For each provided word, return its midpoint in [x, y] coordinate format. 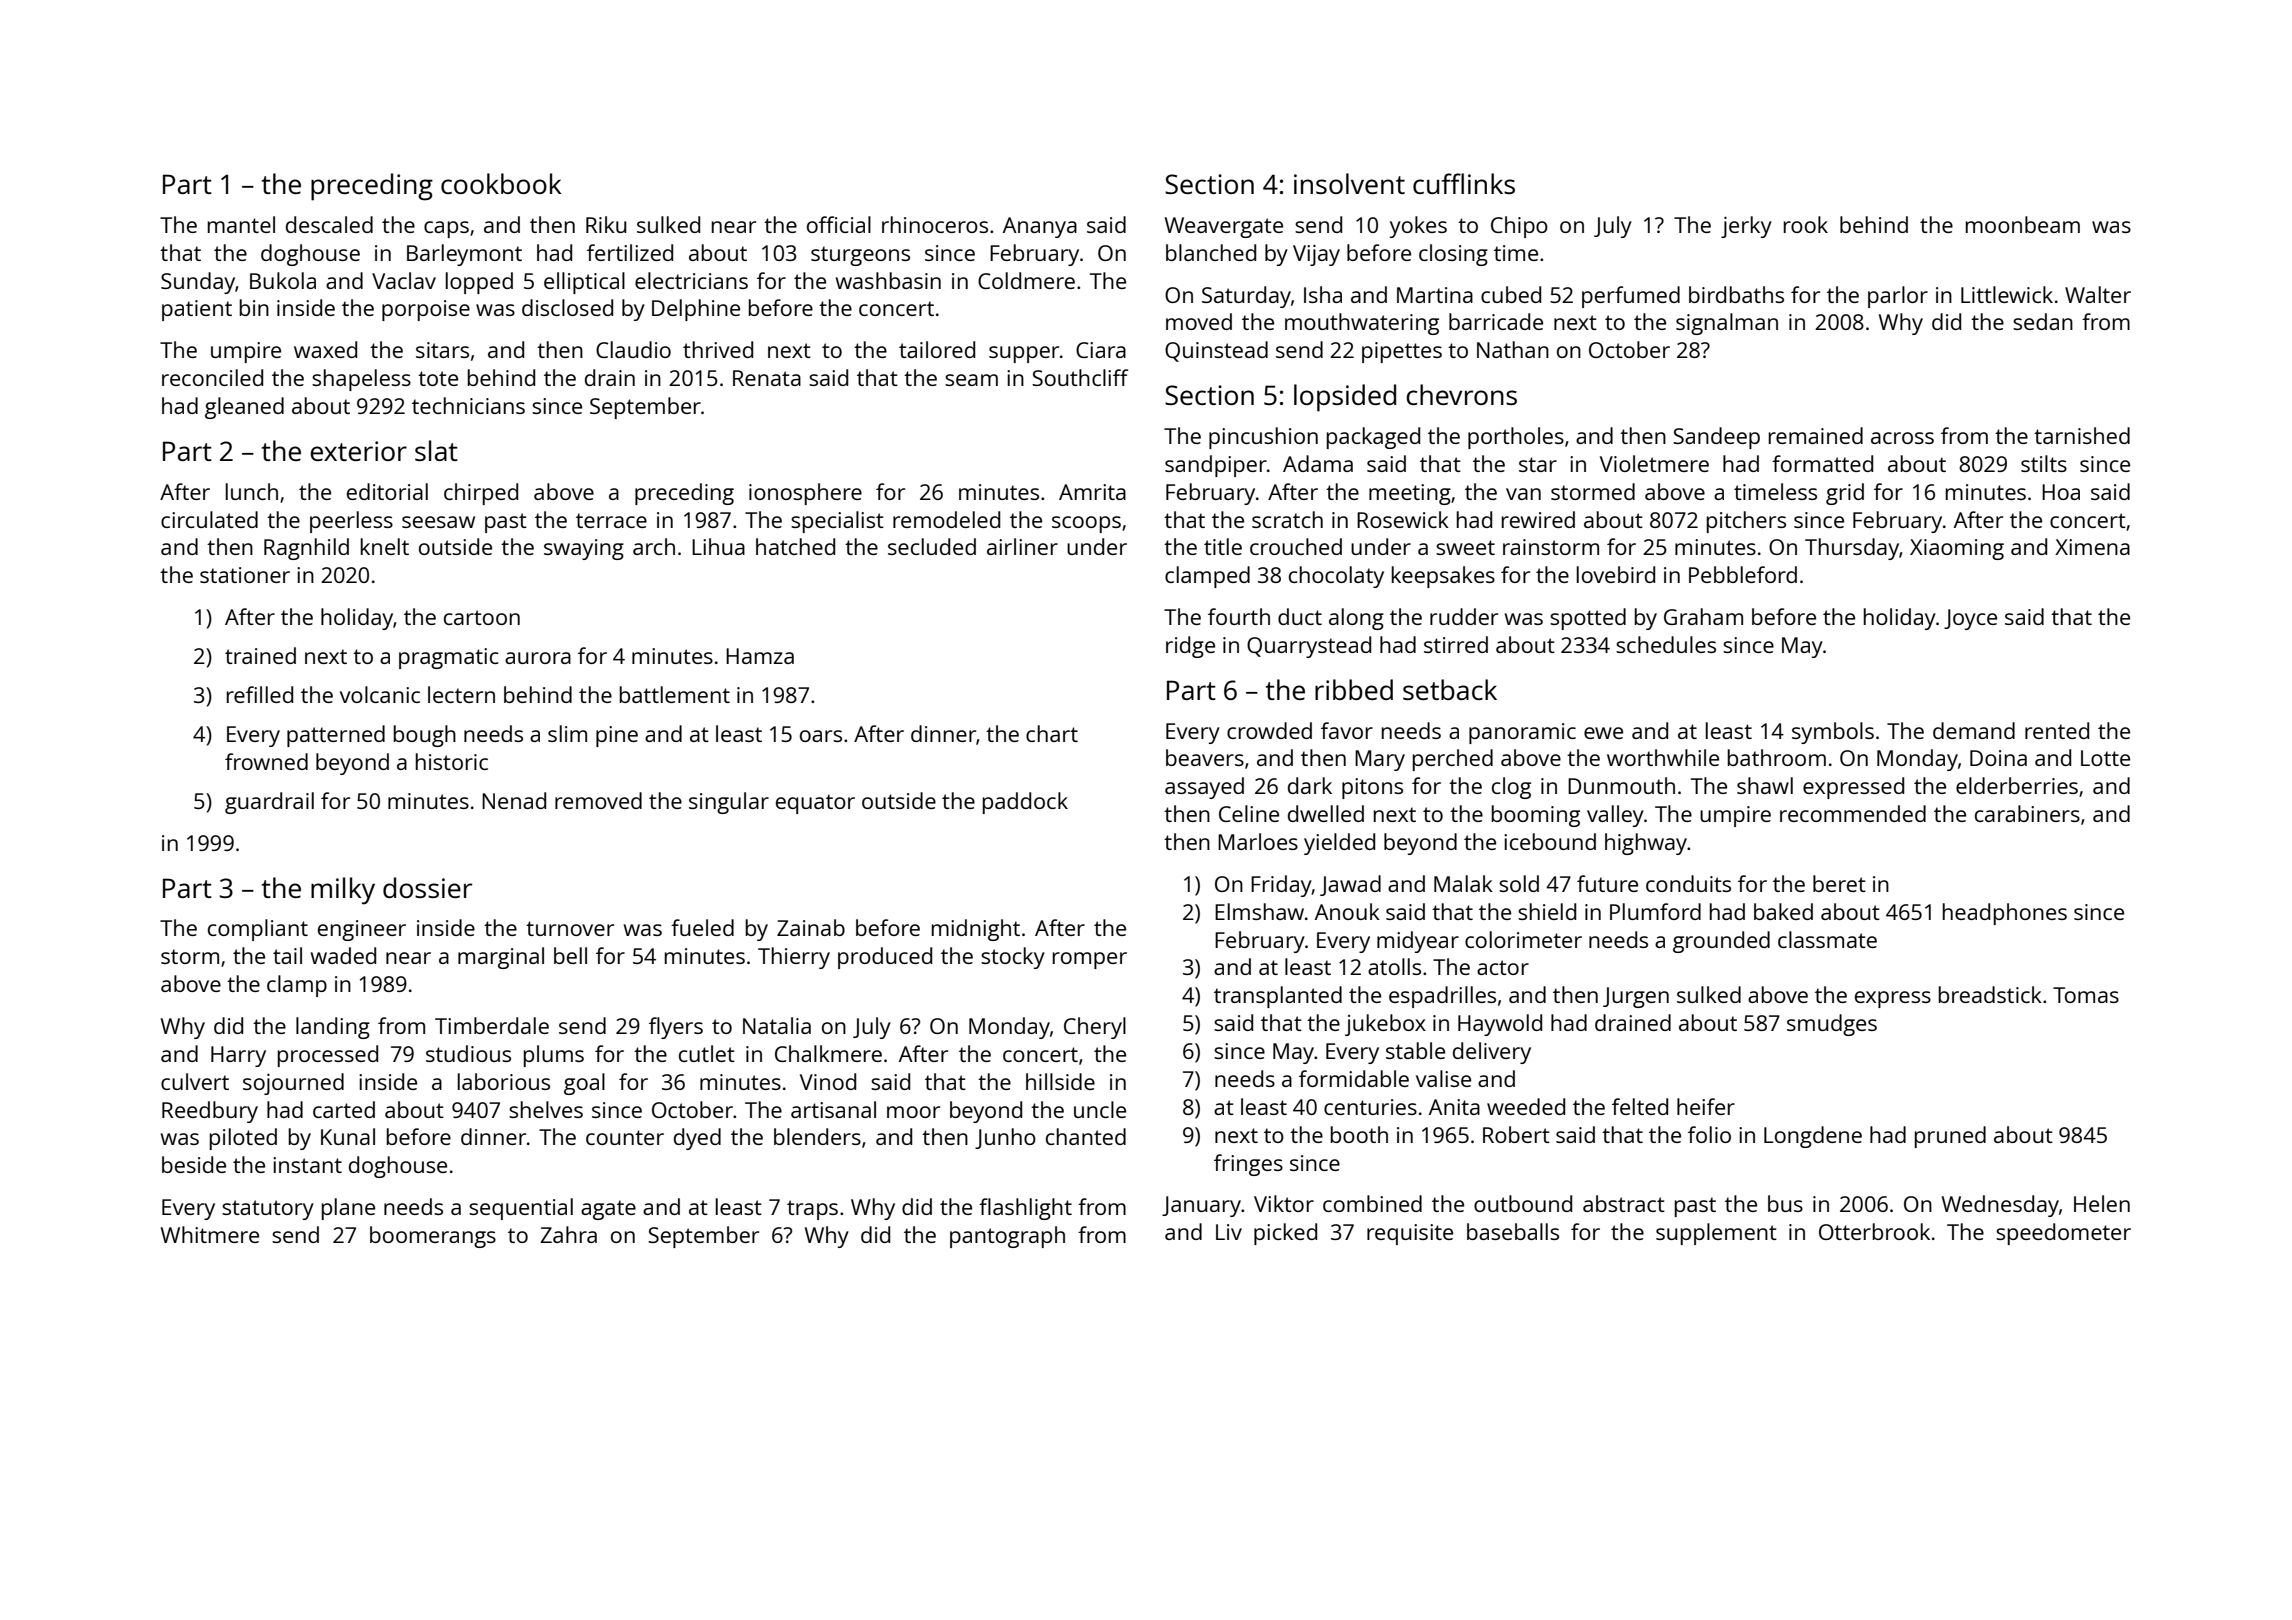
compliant [258, 930]
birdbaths [1736, 294]
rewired [1538, 519]
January [1201, 1206]
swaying [584, 549]
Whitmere [210, 1234]
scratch [1287, 519]
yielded [1339, 844]
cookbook [501, 183]
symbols [1833, 733]
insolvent [1349, 183]
